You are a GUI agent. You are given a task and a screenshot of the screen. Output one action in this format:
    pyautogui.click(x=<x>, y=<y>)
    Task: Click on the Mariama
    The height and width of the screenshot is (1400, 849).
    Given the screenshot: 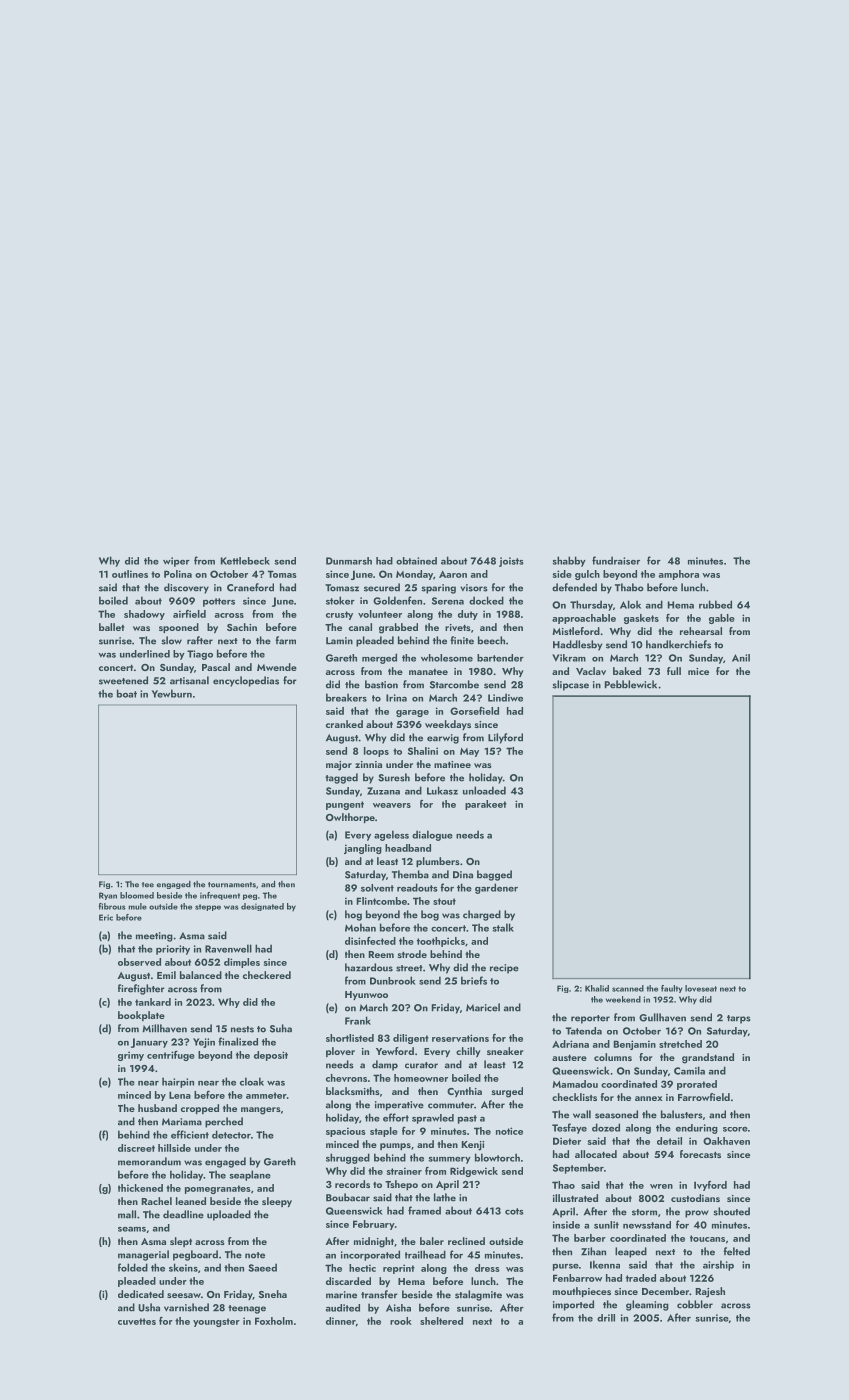 What is the action you would take?
    pyautogui.click(x=182, y=1122)
